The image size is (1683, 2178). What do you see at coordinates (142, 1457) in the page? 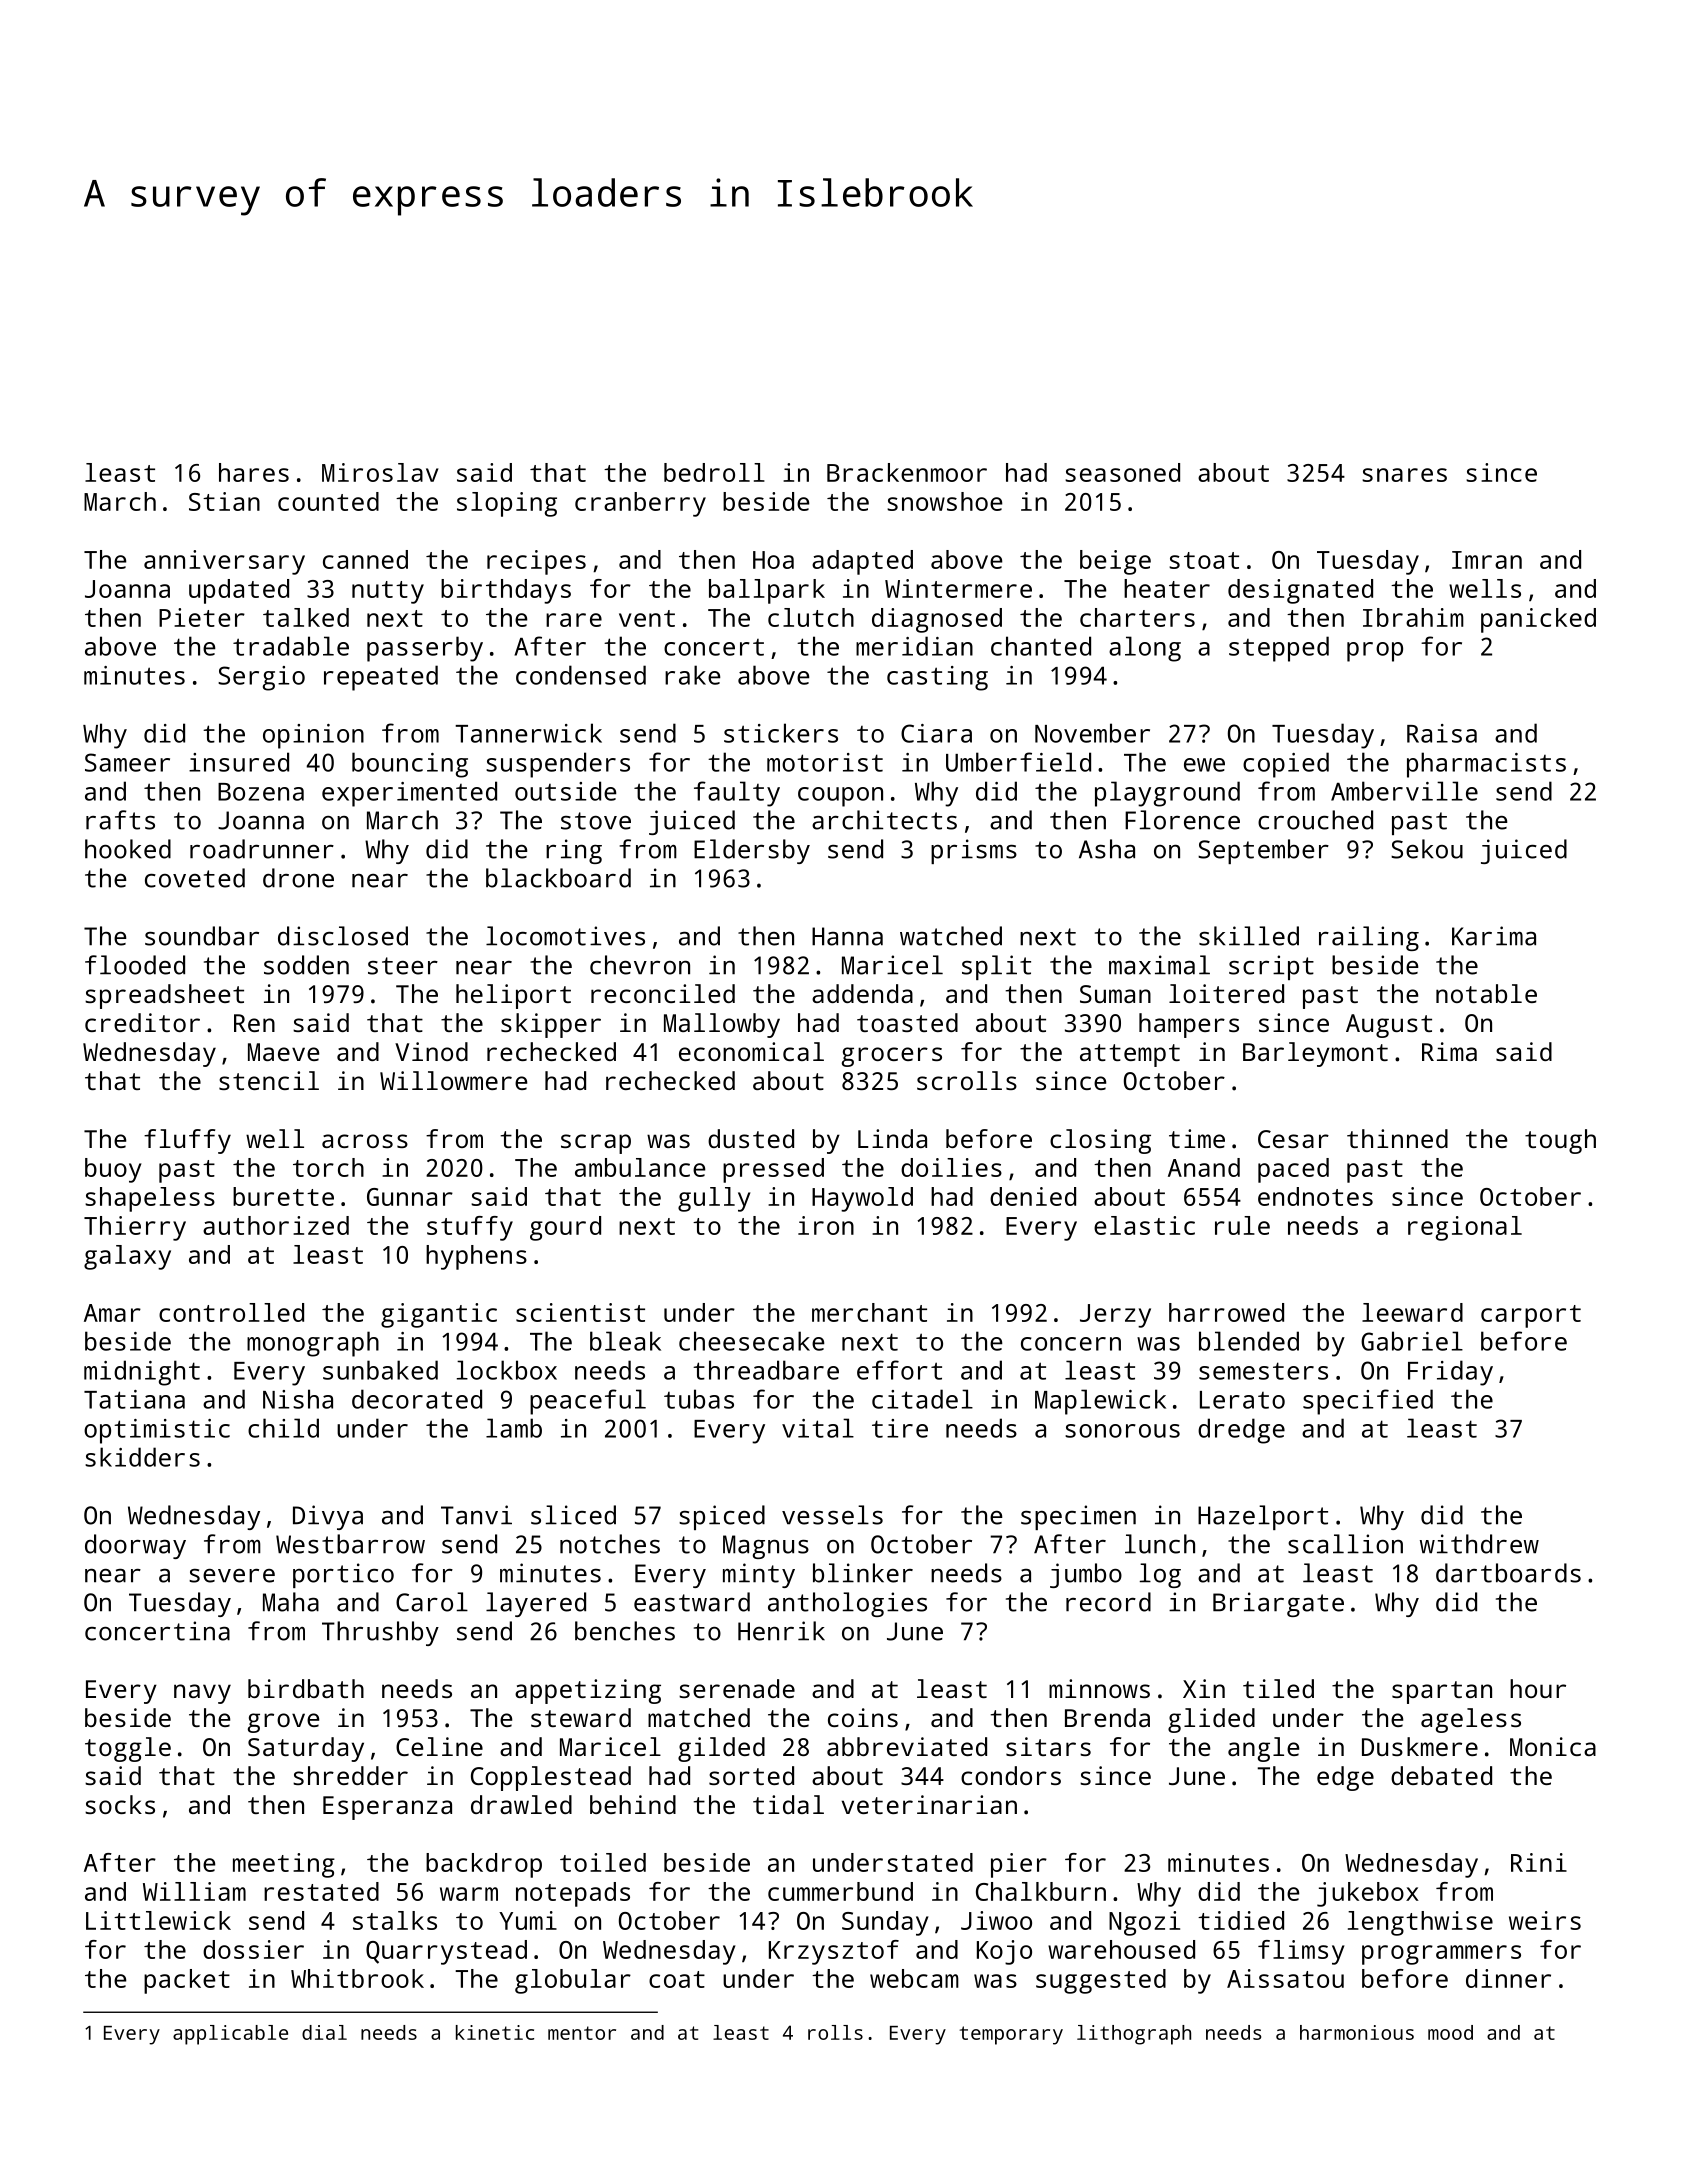
I see `skidders` at bounding box center [142, 1457].
